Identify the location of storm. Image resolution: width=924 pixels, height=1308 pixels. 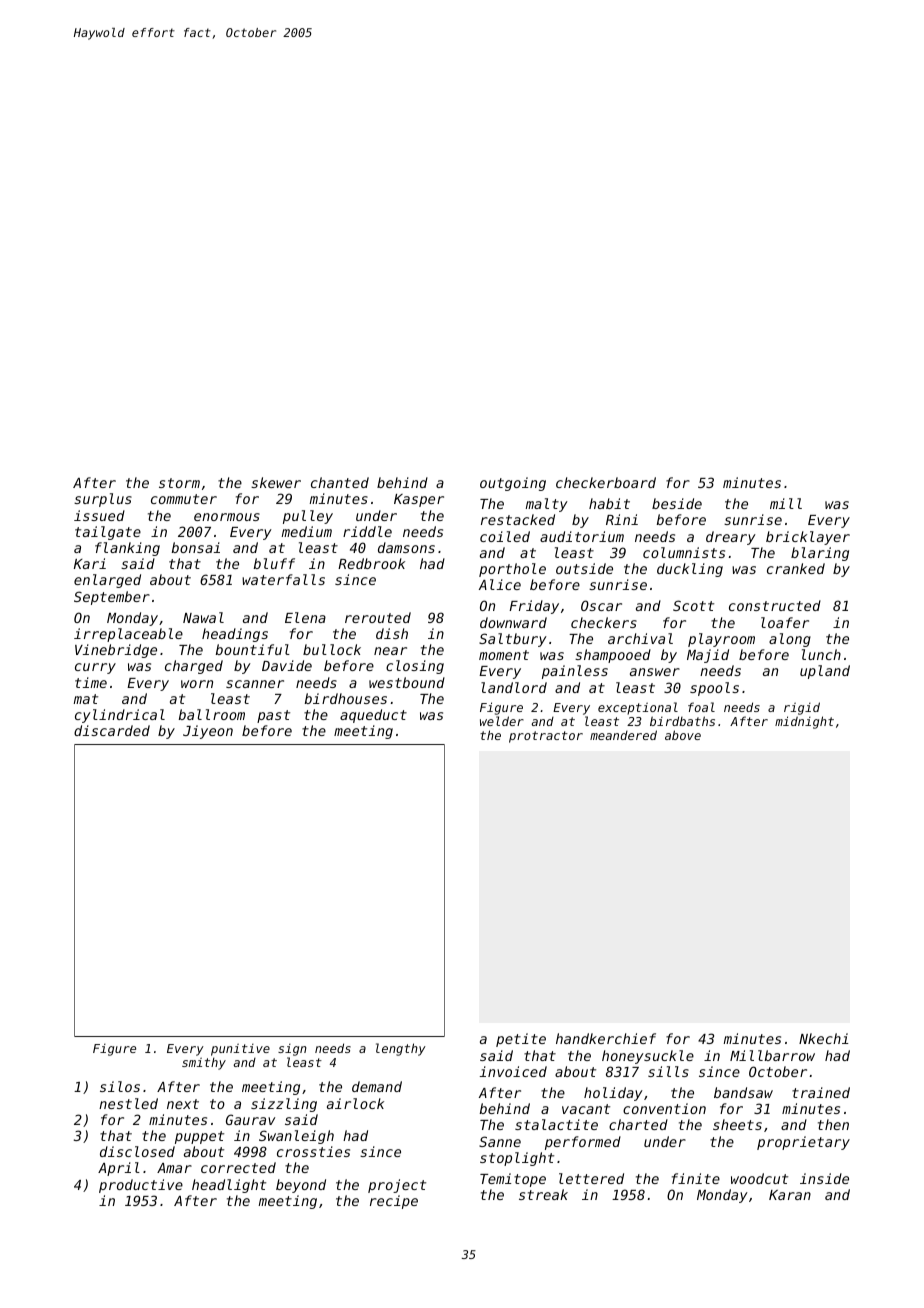
(179, 483).
